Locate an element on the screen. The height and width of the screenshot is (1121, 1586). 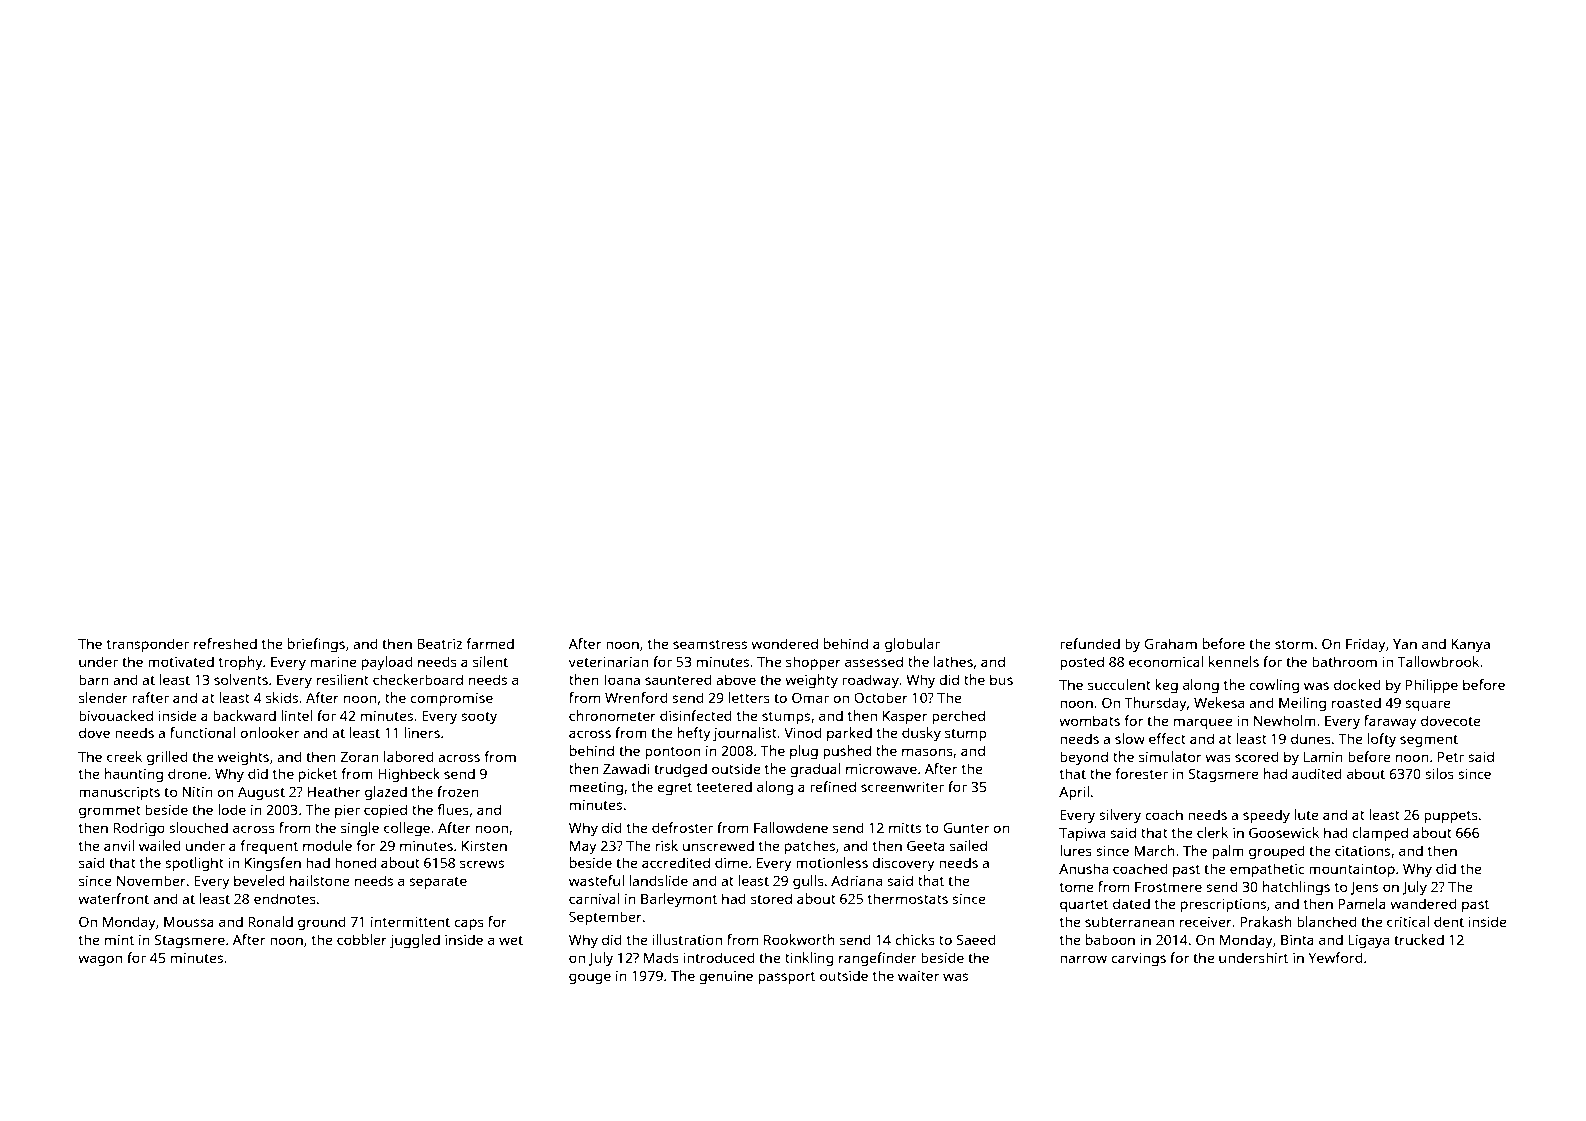
globular is located at coordinates (912, 645).
